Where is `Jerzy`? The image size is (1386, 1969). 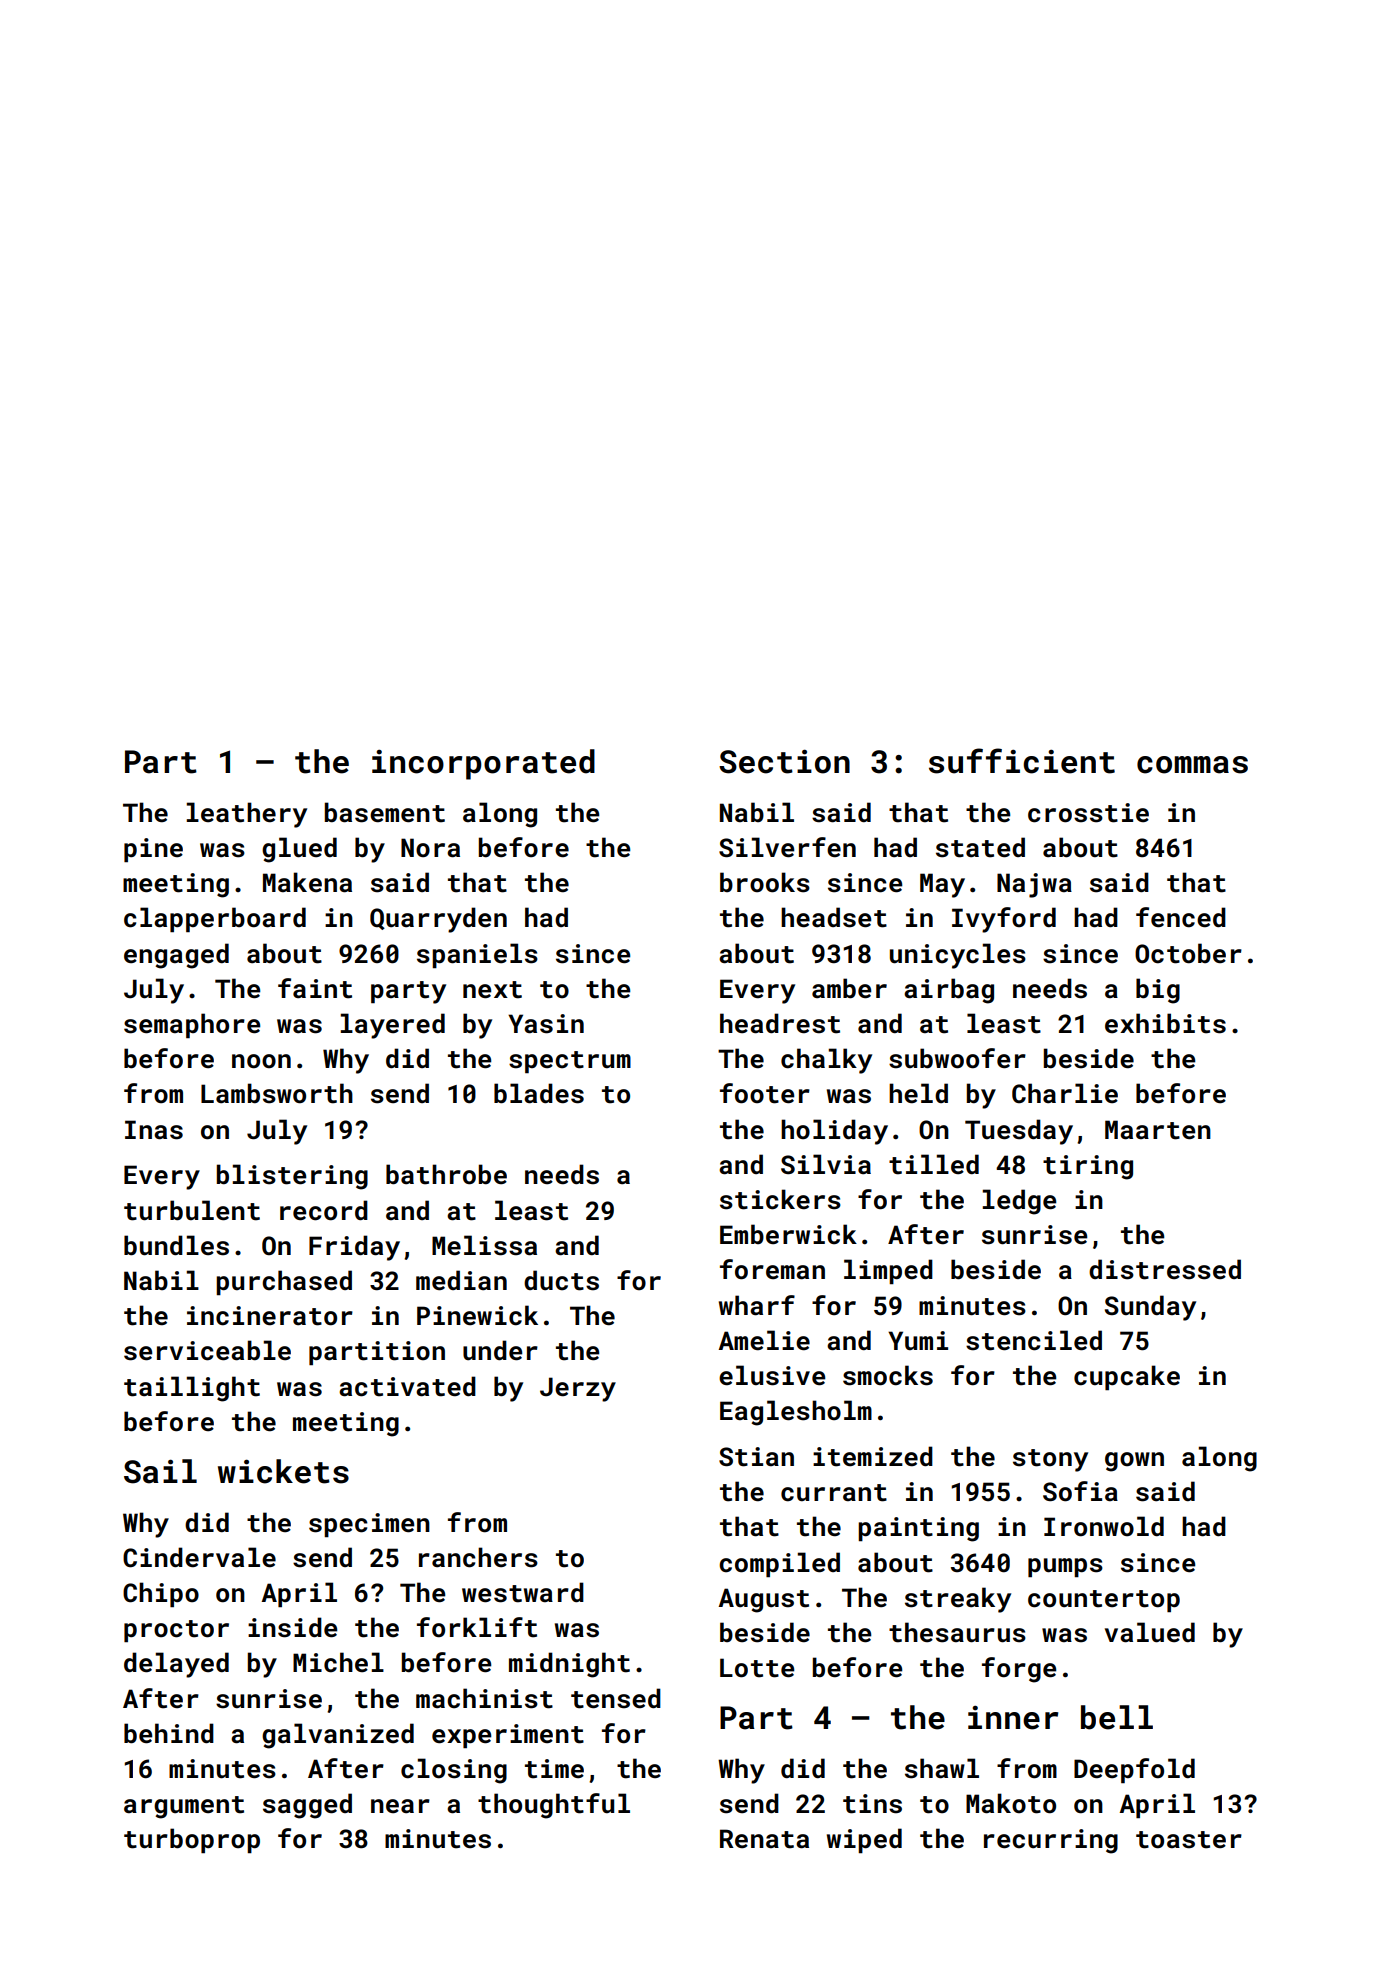 Jerzy is located at coordinates (578, 1389).
